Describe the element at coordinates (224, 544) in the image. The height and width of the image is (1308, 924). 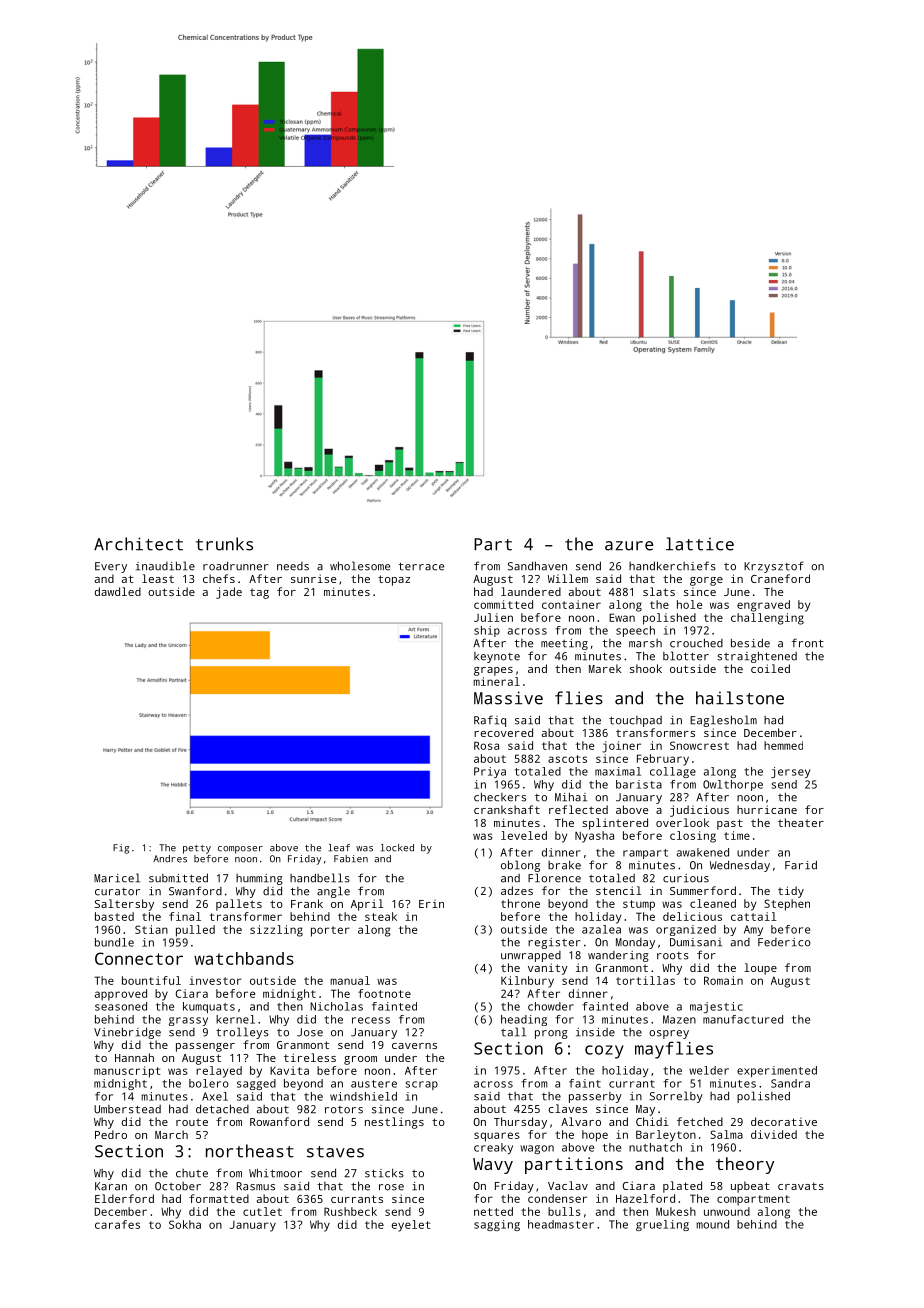
I see `trunks` at that location.
